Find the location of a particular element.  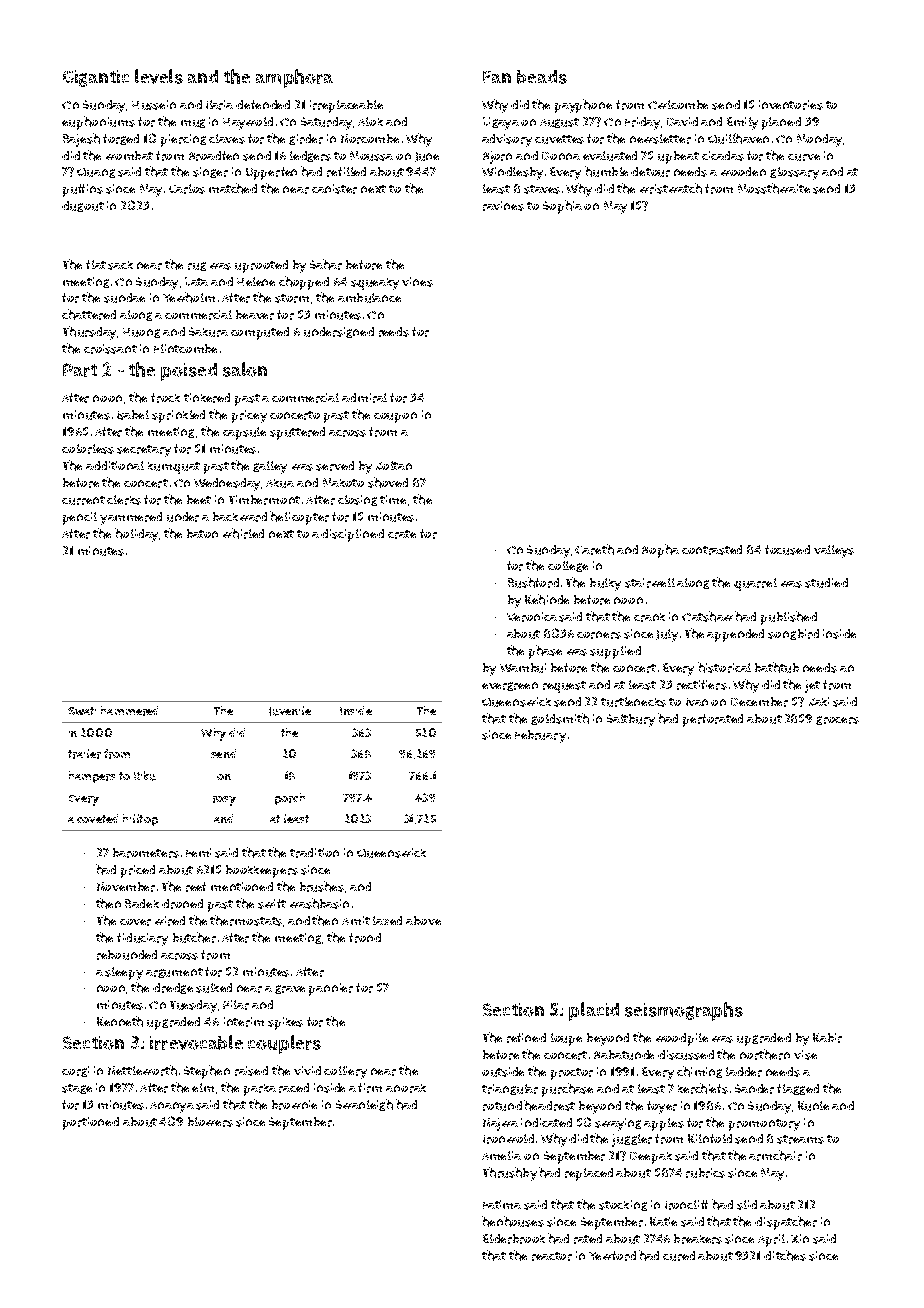

pencil is located at coordinates (80, 518).
